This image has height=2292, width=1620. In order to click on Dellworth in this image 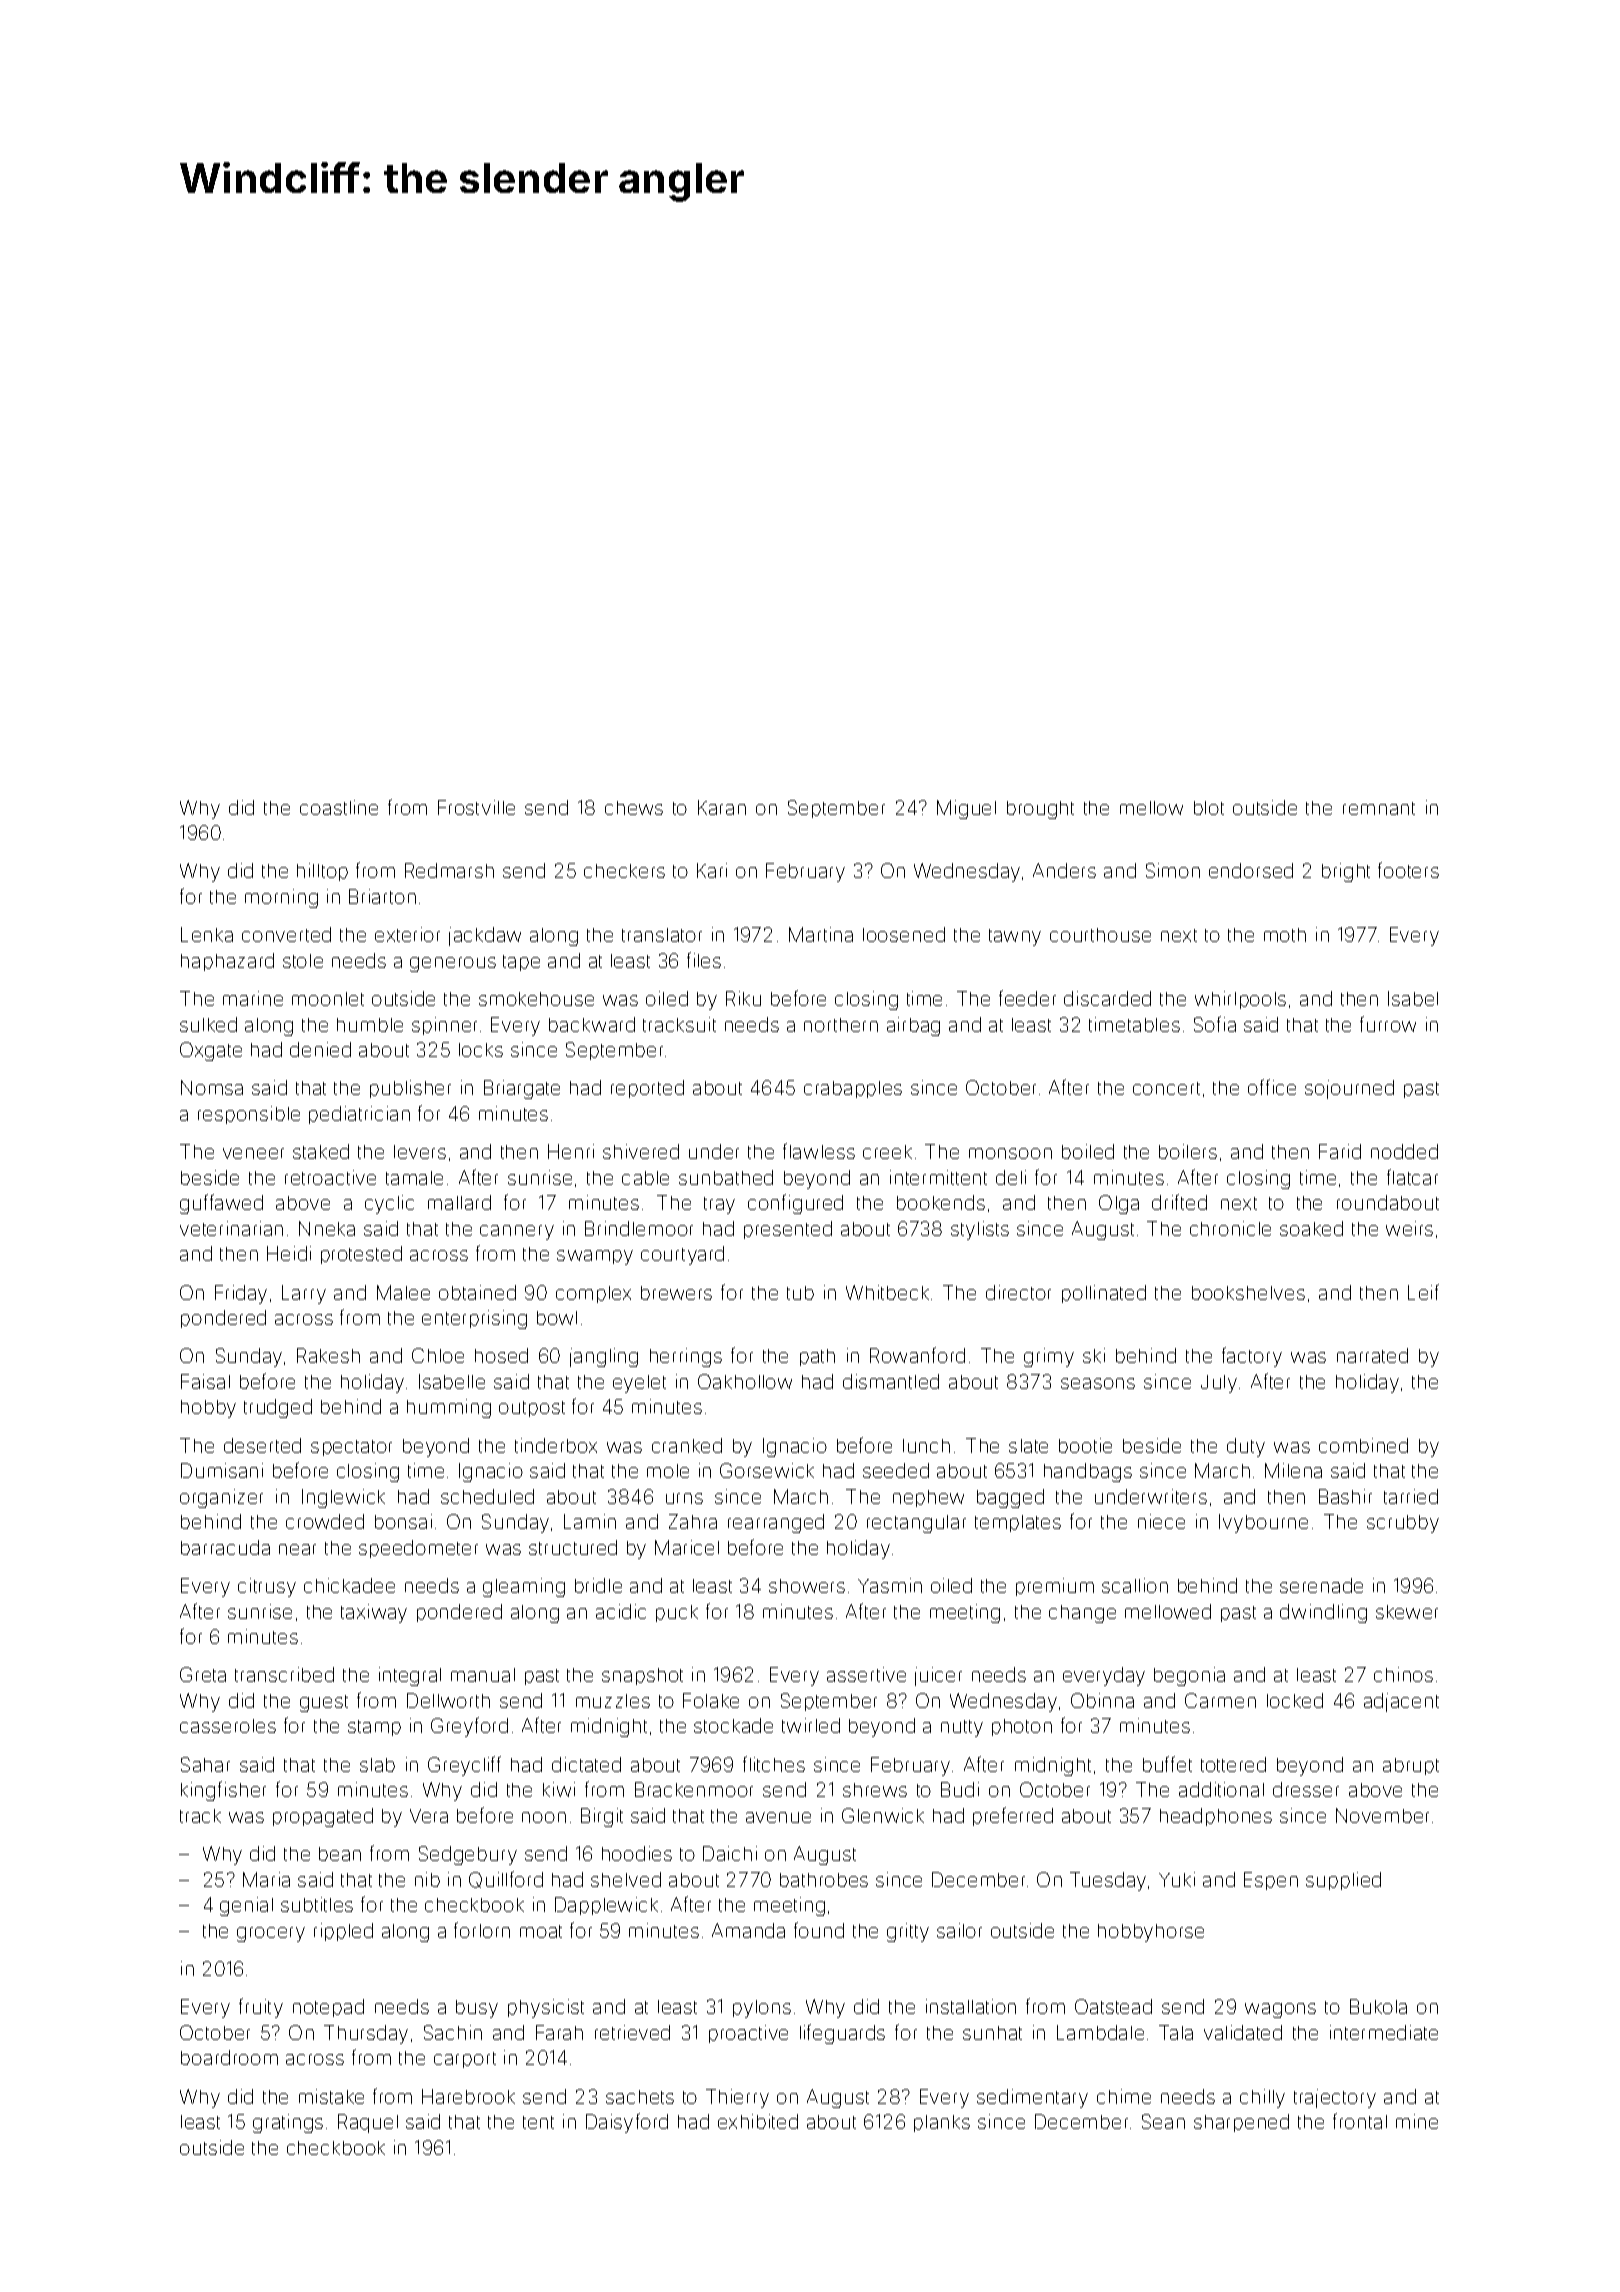, I will do `click(448, 1700)`.
